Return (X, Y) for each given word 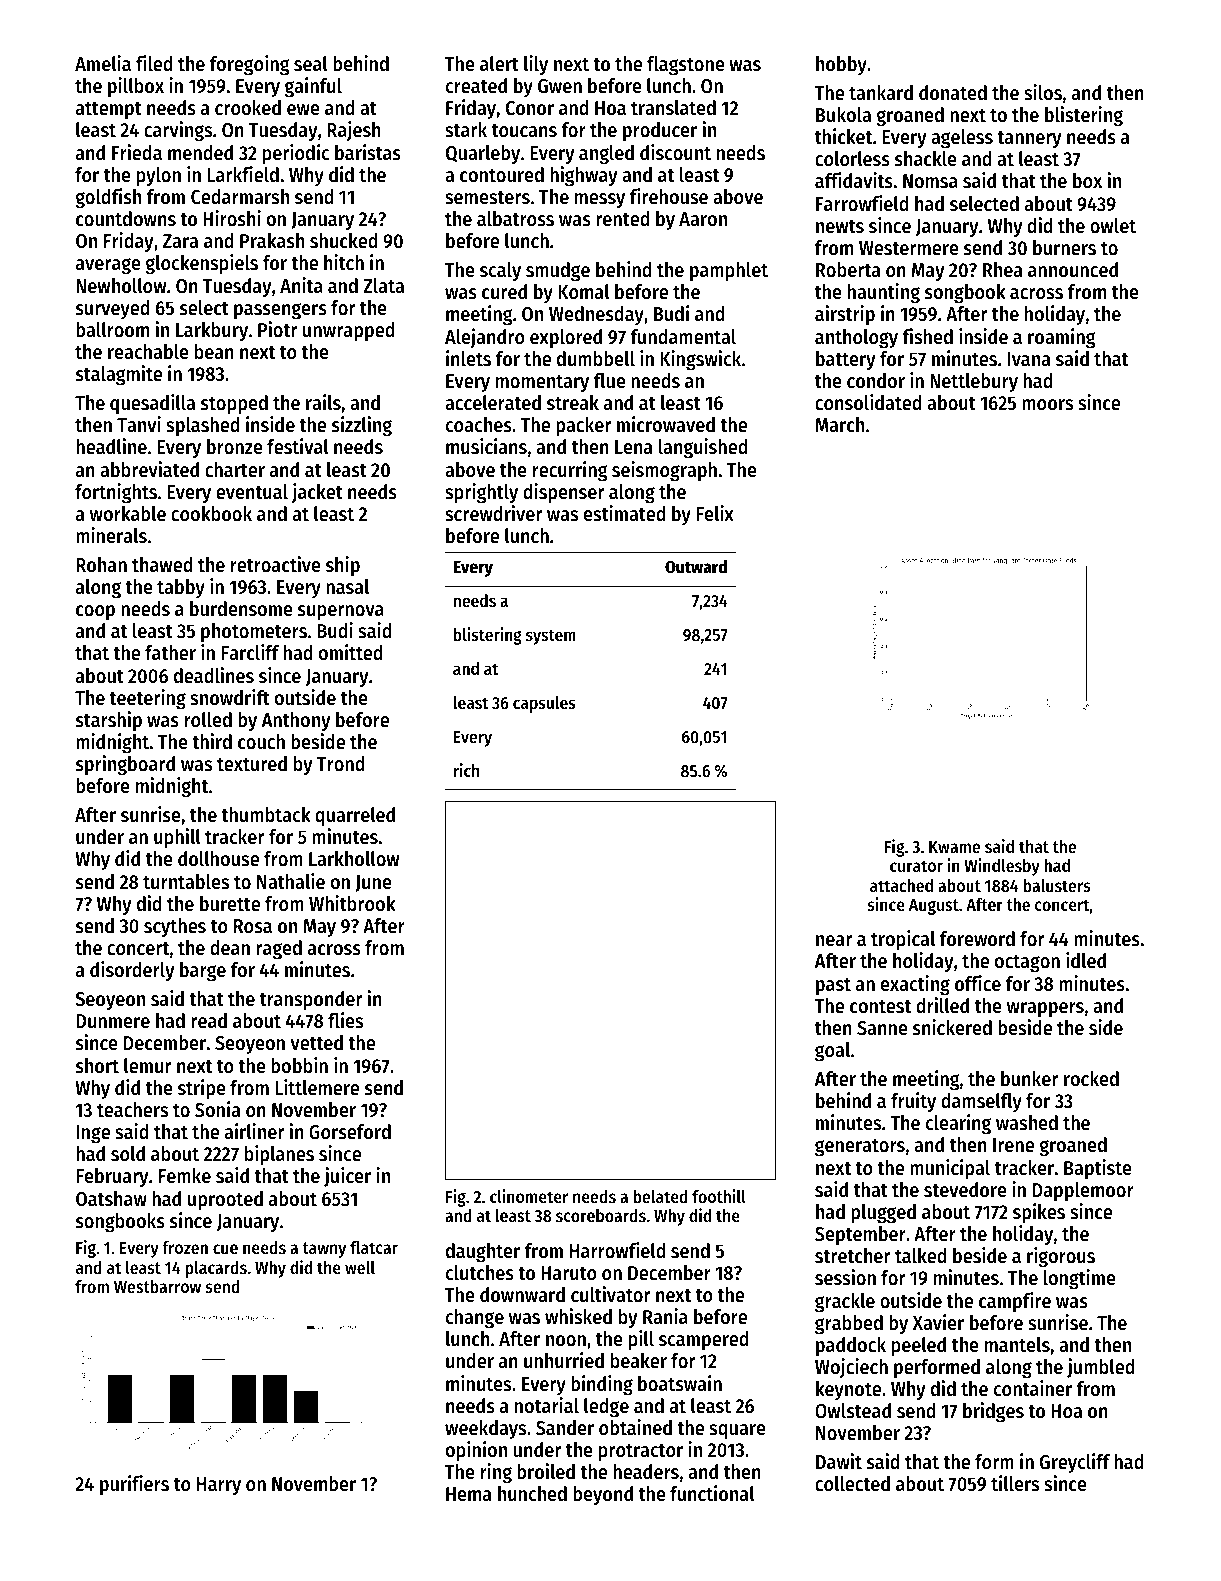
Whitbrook (352, 903)
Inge (93, 1134)
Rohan (101, 565)
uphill (177, 838)
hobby (841, 65)
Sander (565, 1428)
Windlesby (1002, 867)
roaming (1062, 338)
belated (660, 1196)
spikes (1039, 1213)
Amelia (103, 63)
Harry (219, 1486)
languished (703, 448)
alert (499, 64)
